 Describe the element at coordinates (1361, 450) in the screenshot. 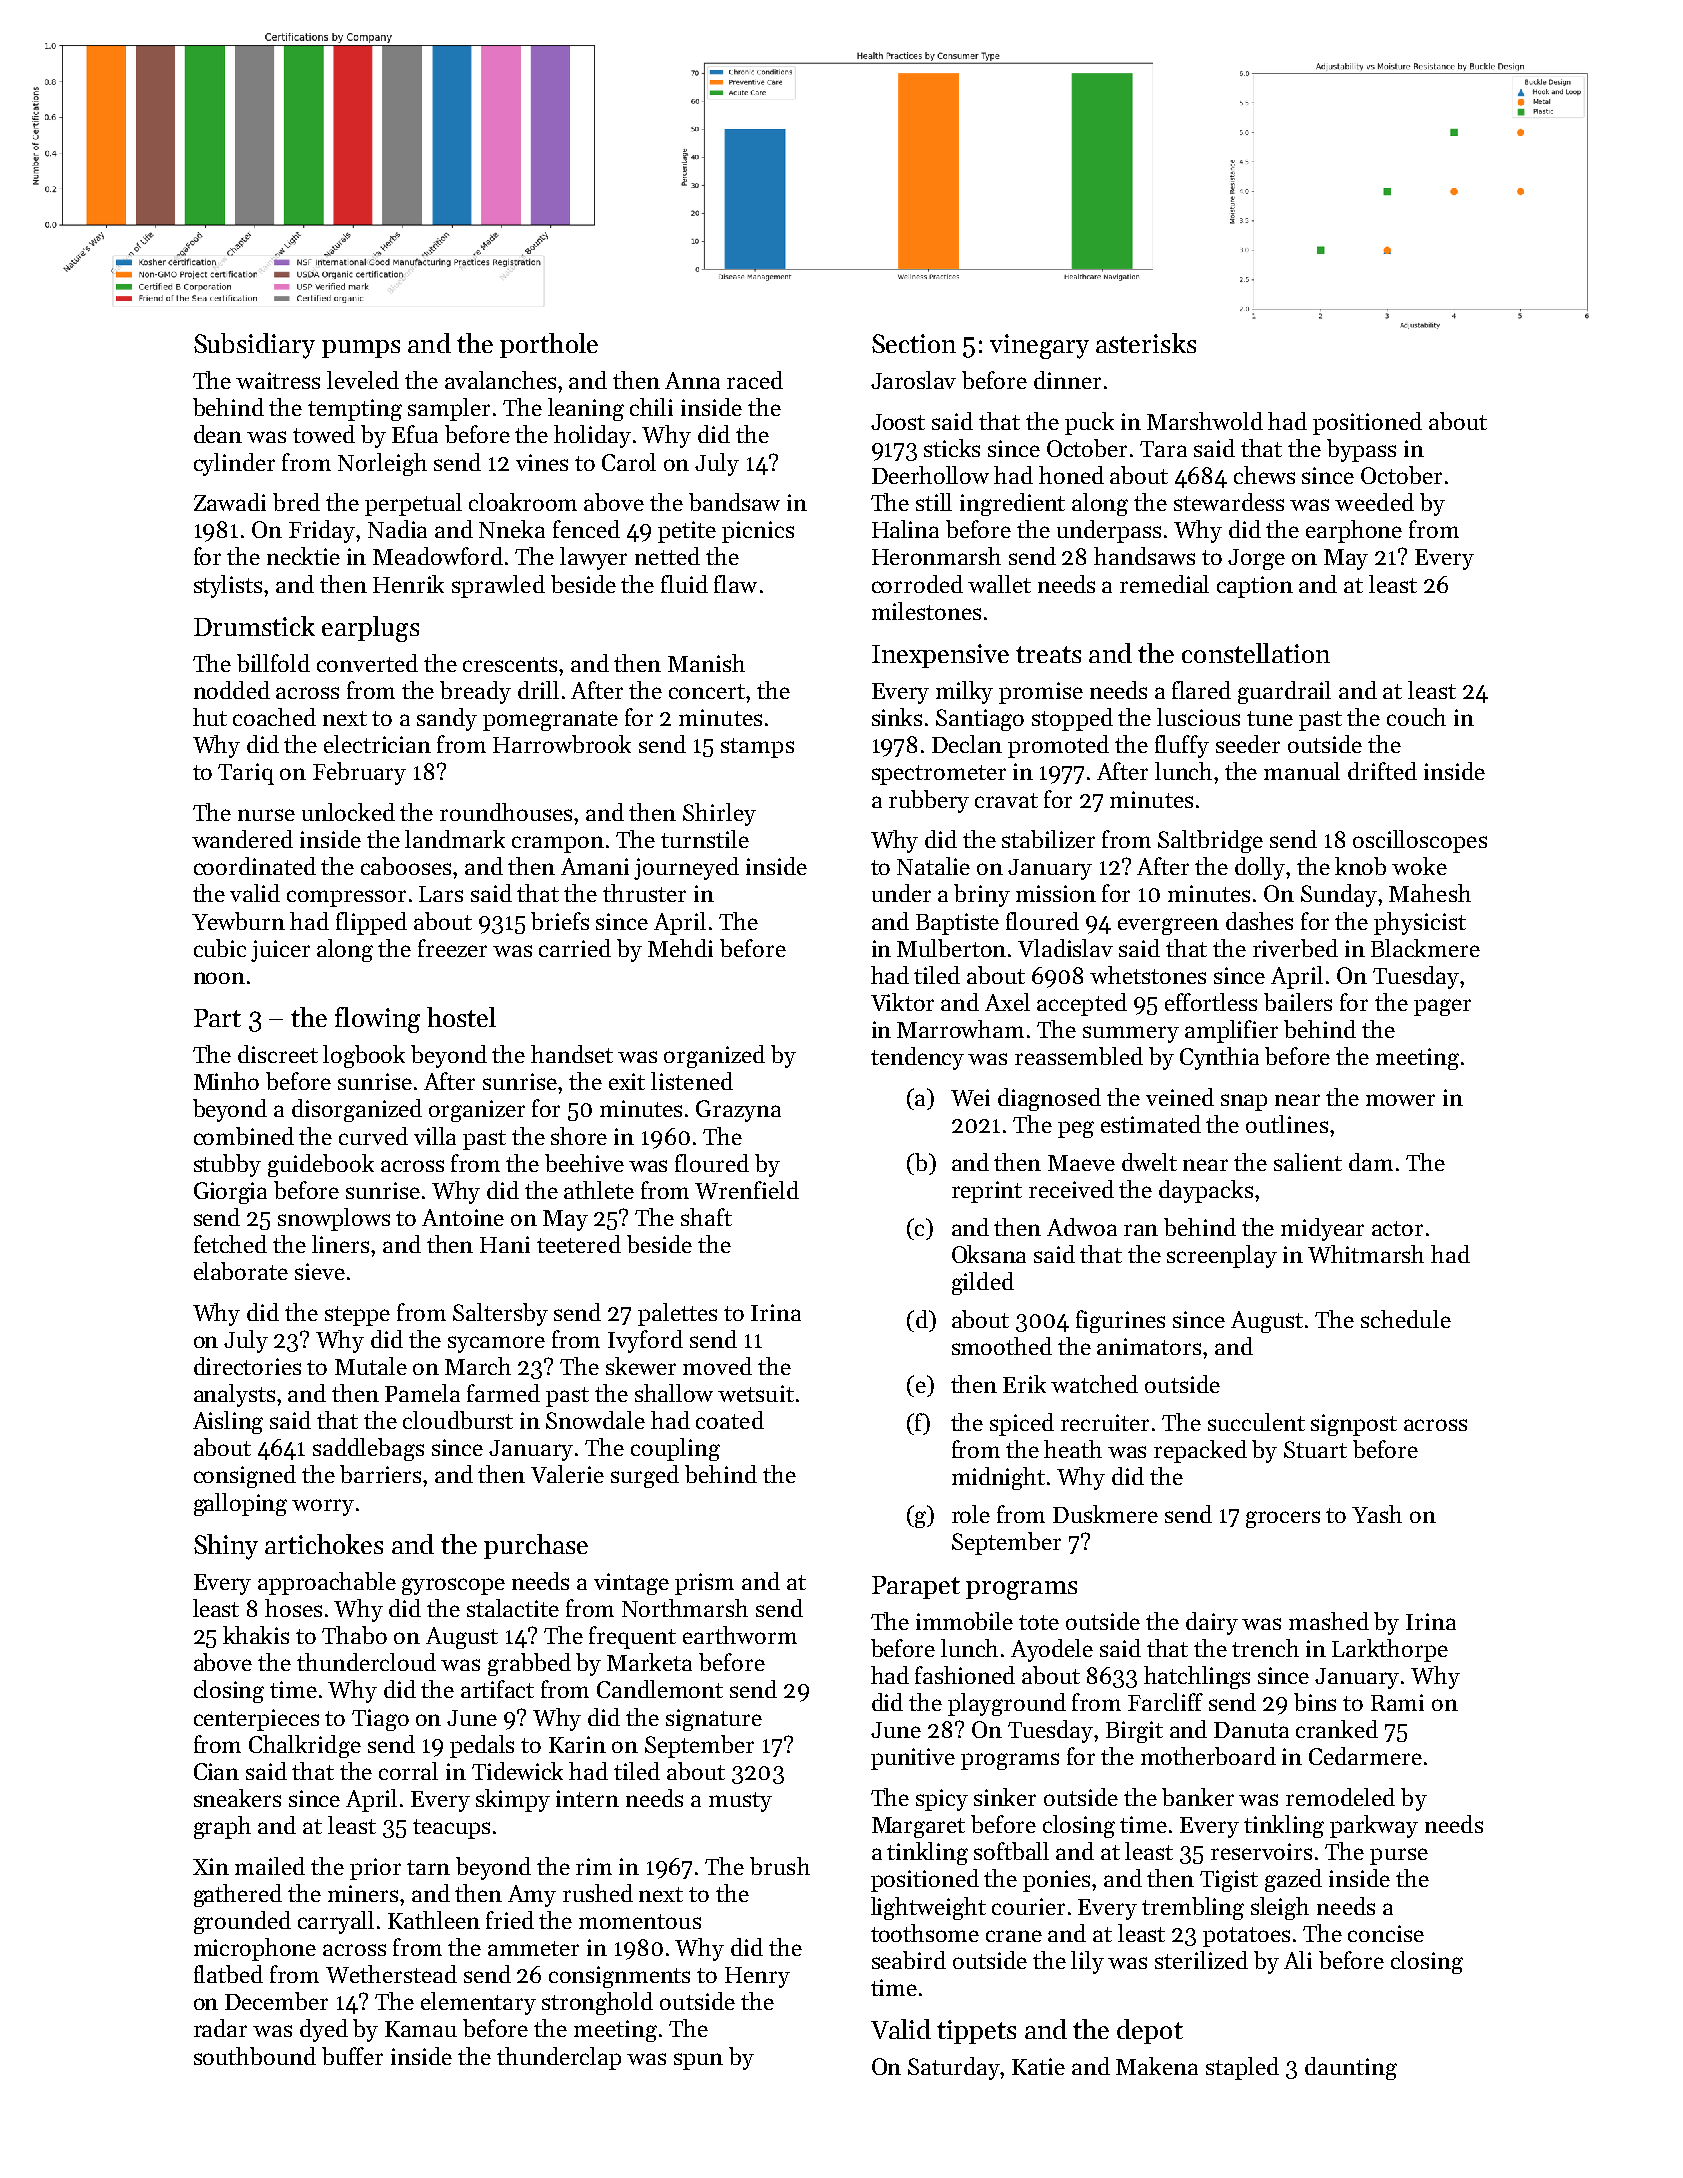

I see `bypass` at that location.
